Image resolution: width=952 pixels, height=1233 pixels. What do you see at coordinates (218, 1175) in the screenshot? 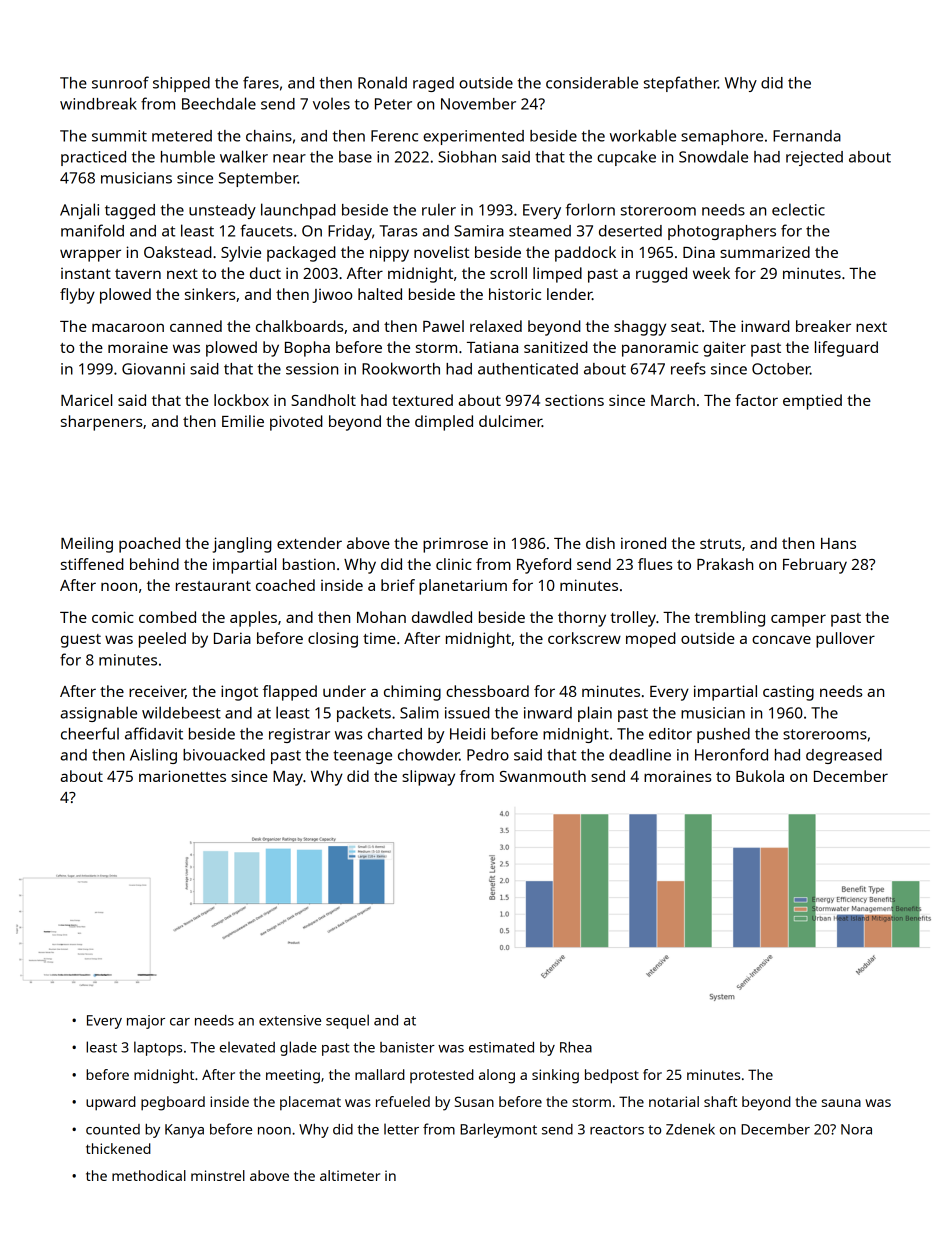
I see `minstrel` at bounding box center [218, 1175].
